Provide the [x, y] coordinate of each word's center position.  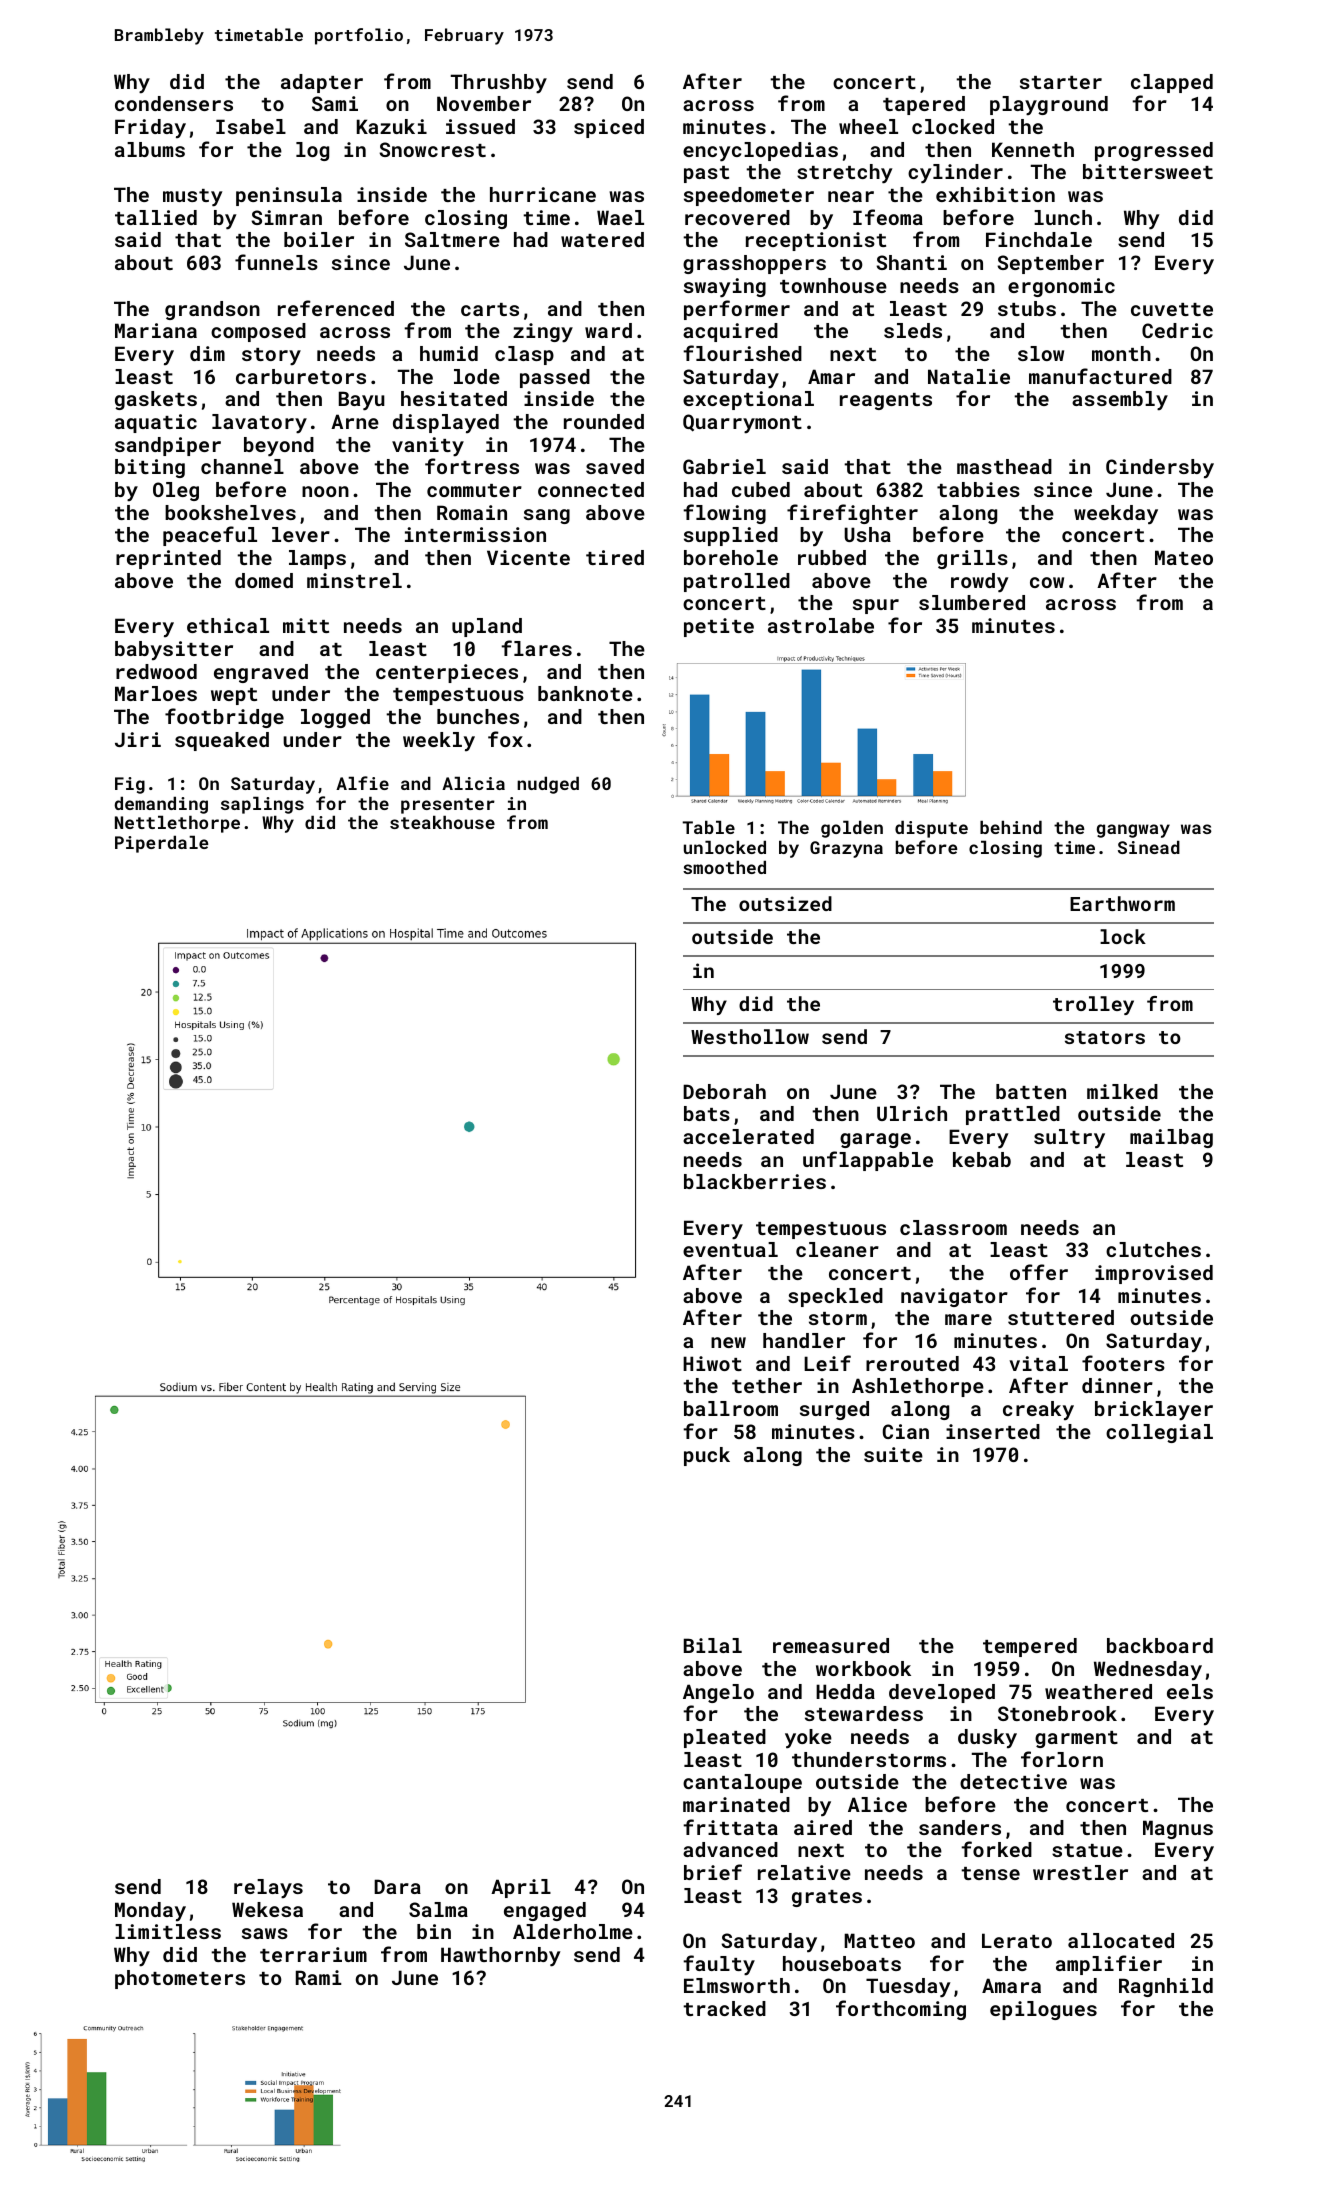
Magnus [1178, 1829]
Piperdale [161, 844]
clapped [1172, 83]
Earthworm [1122, 903]
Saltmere [452, 239]
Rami [318, 1977]
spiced [609, 128]
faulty [719, 1965]
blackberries [755, 1181]
